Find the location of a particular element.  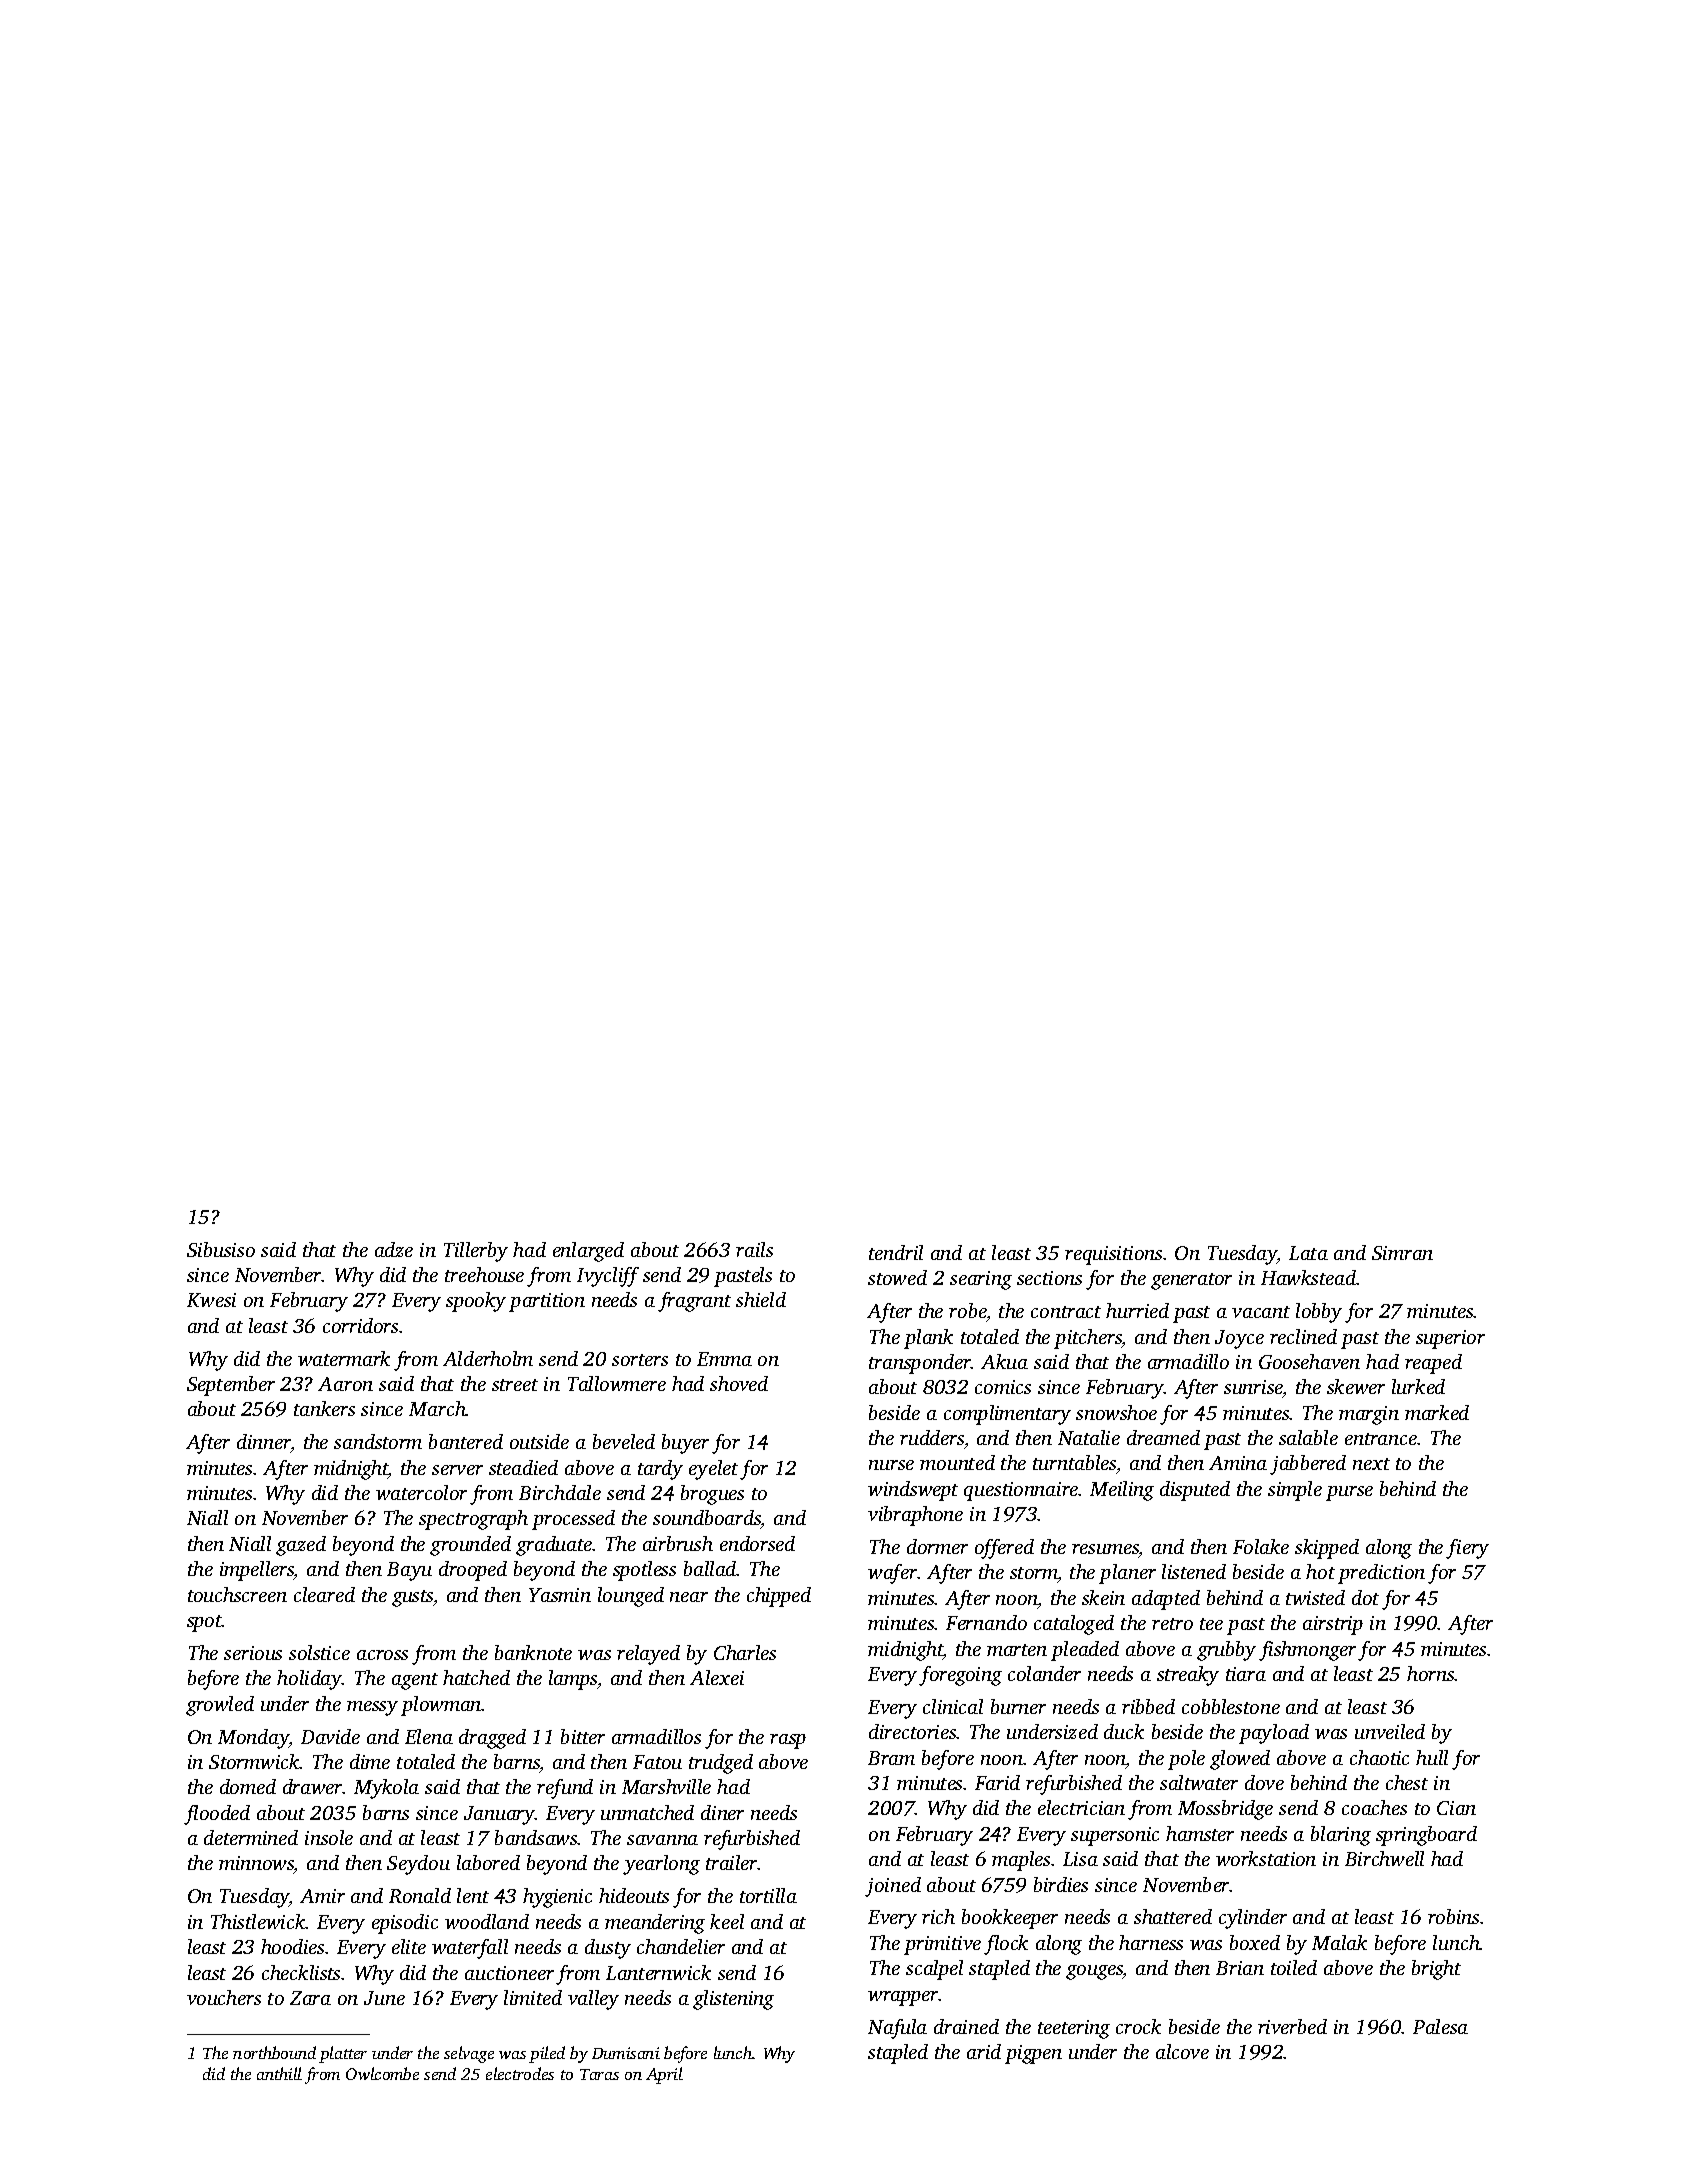

superior is located at coordinates (1450, 1339).
